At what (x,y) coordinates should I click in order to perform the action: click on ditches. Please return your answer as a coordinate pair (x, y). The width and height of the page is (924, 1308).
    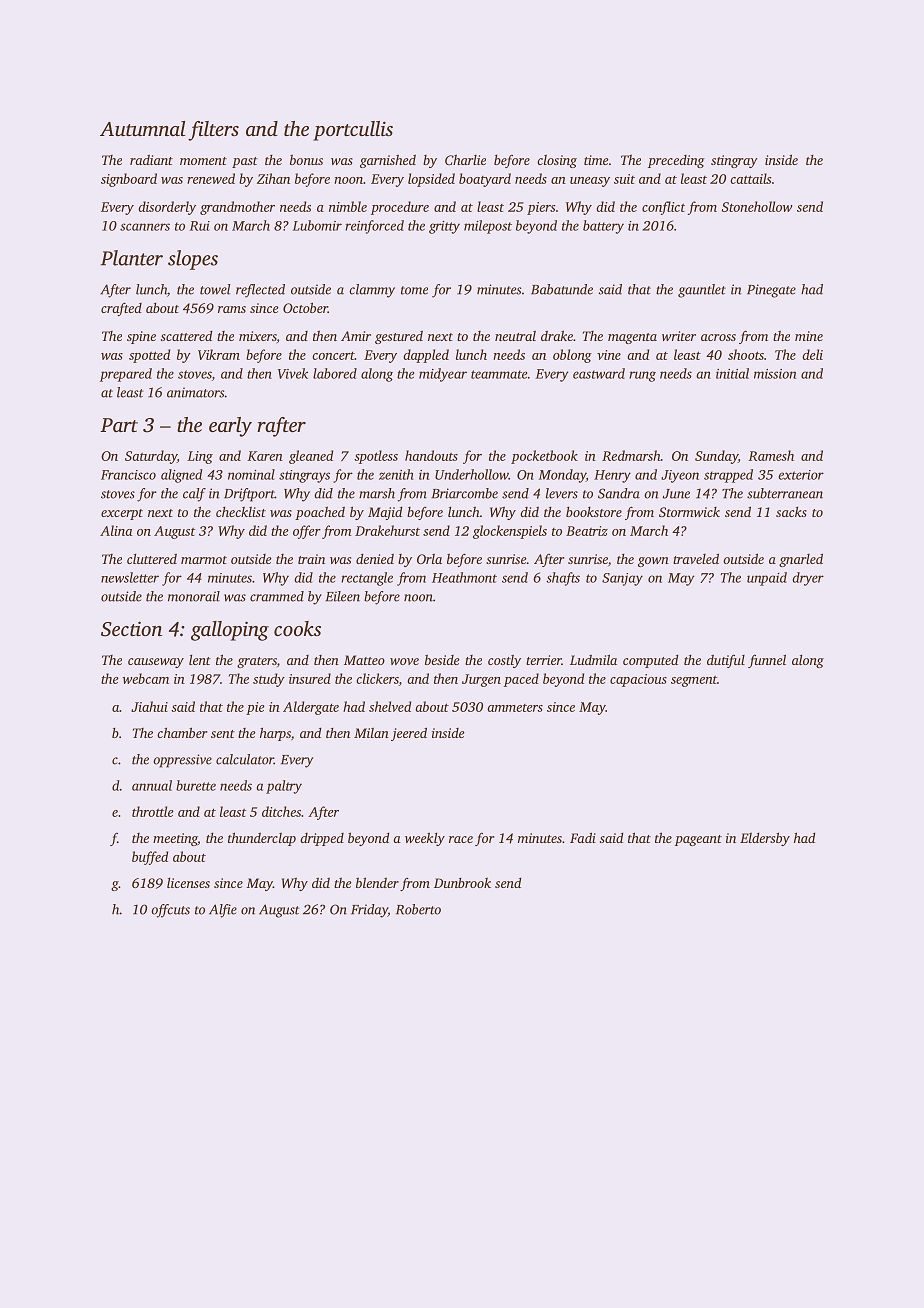
    Looking at the image, I should click on (281, 811).
